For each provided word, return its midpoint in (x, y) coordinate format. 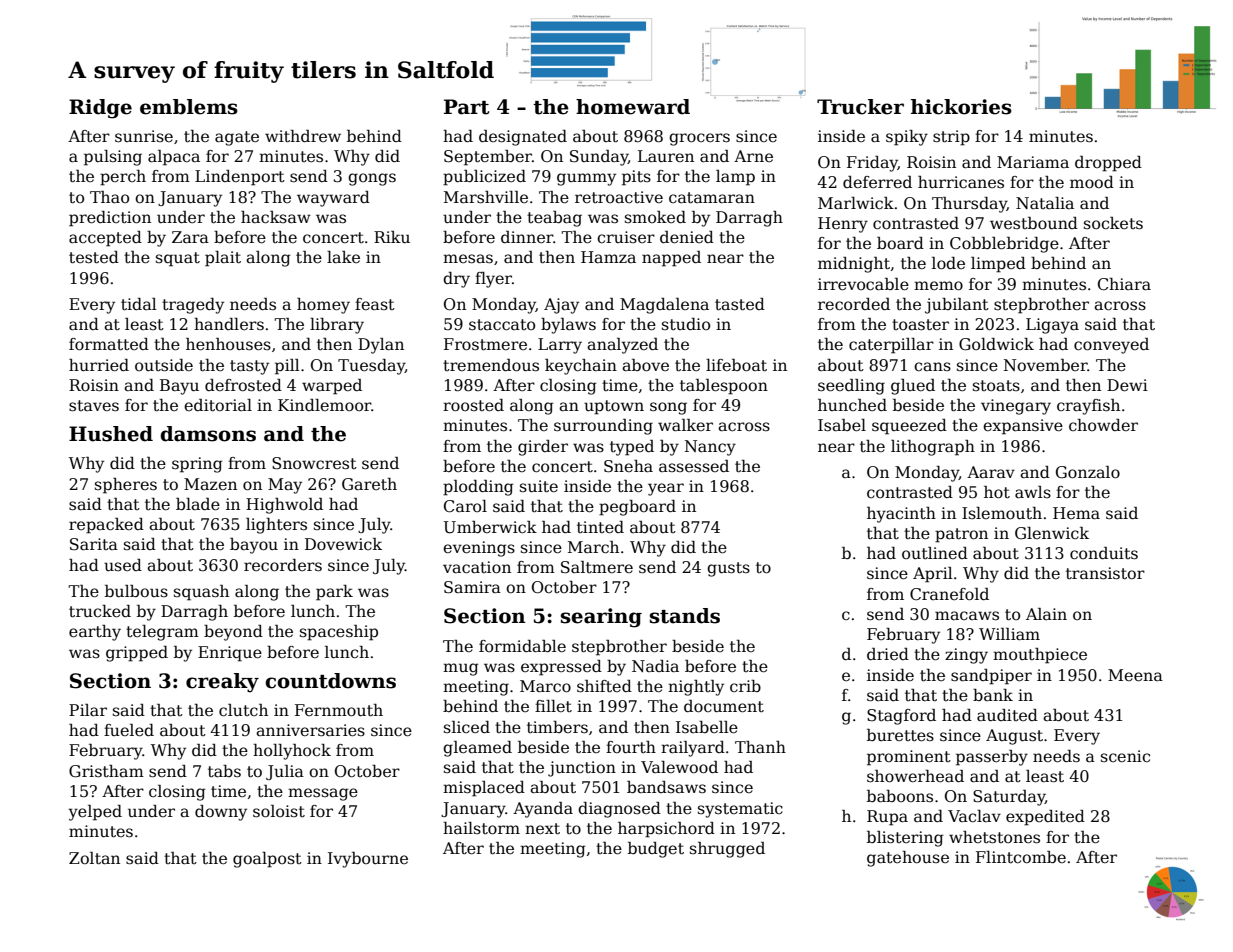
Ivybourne (368, 860)
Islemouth (1002, 513)
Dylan (381, 346)
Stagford (901, 717)
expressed (561, 668)
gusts (728, 569)
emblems (189, 107)
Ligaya (1052, 326)
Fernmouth (339, 710)
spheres (126, 486)
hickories (961, 107)
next (542, 829)
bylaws (568, 326)
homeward (633, 107)
